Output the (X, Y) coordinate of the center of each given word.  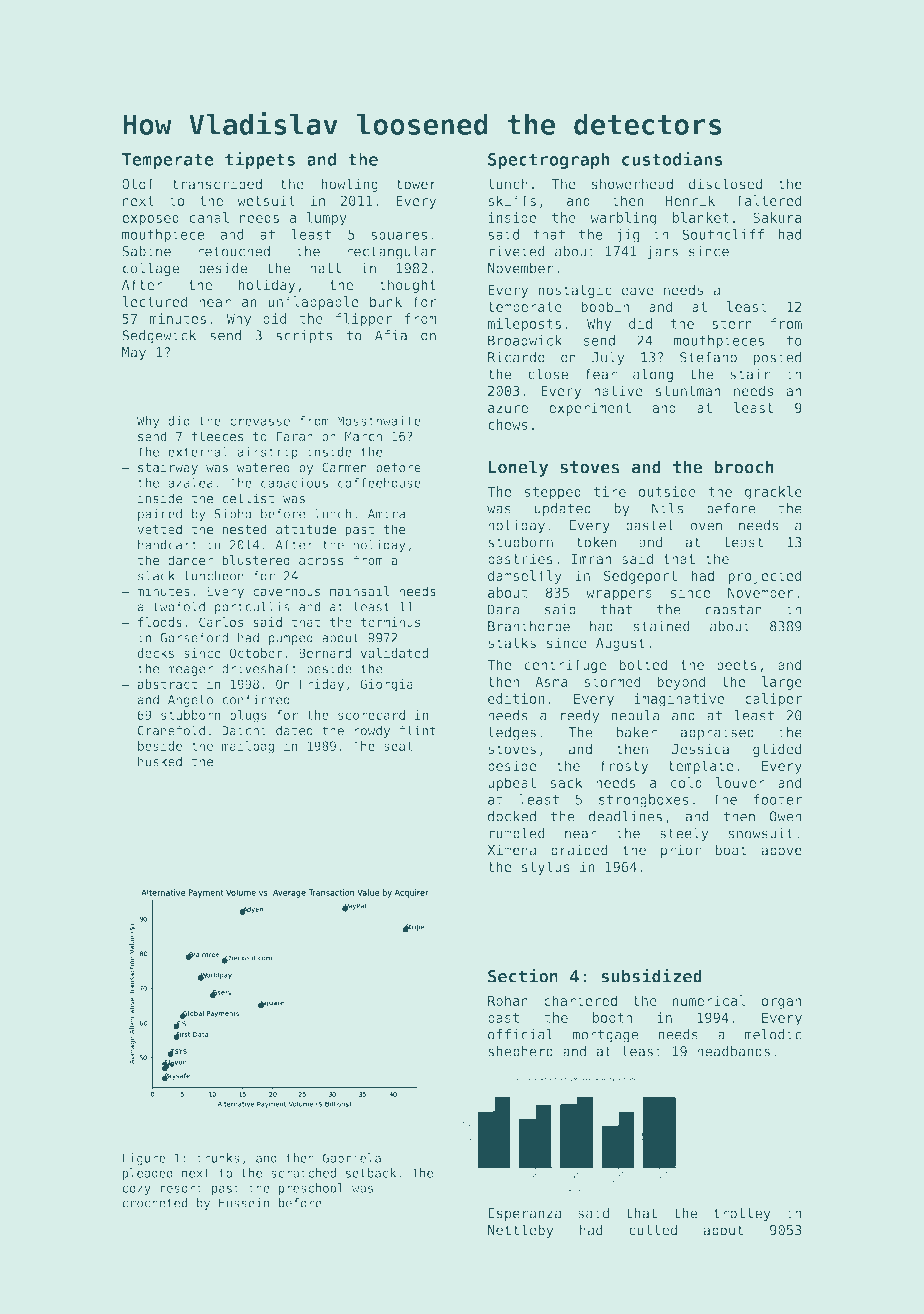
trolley (742, 1214)
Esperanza (524, 1214)
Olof (138, 184)
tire (610, 491)
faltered (769, 200)
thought (407, 286)
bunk (386, 301)
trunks (217, 1158)
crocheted (155, 1203)
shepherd (520, 1053)
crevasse (260, 422)
